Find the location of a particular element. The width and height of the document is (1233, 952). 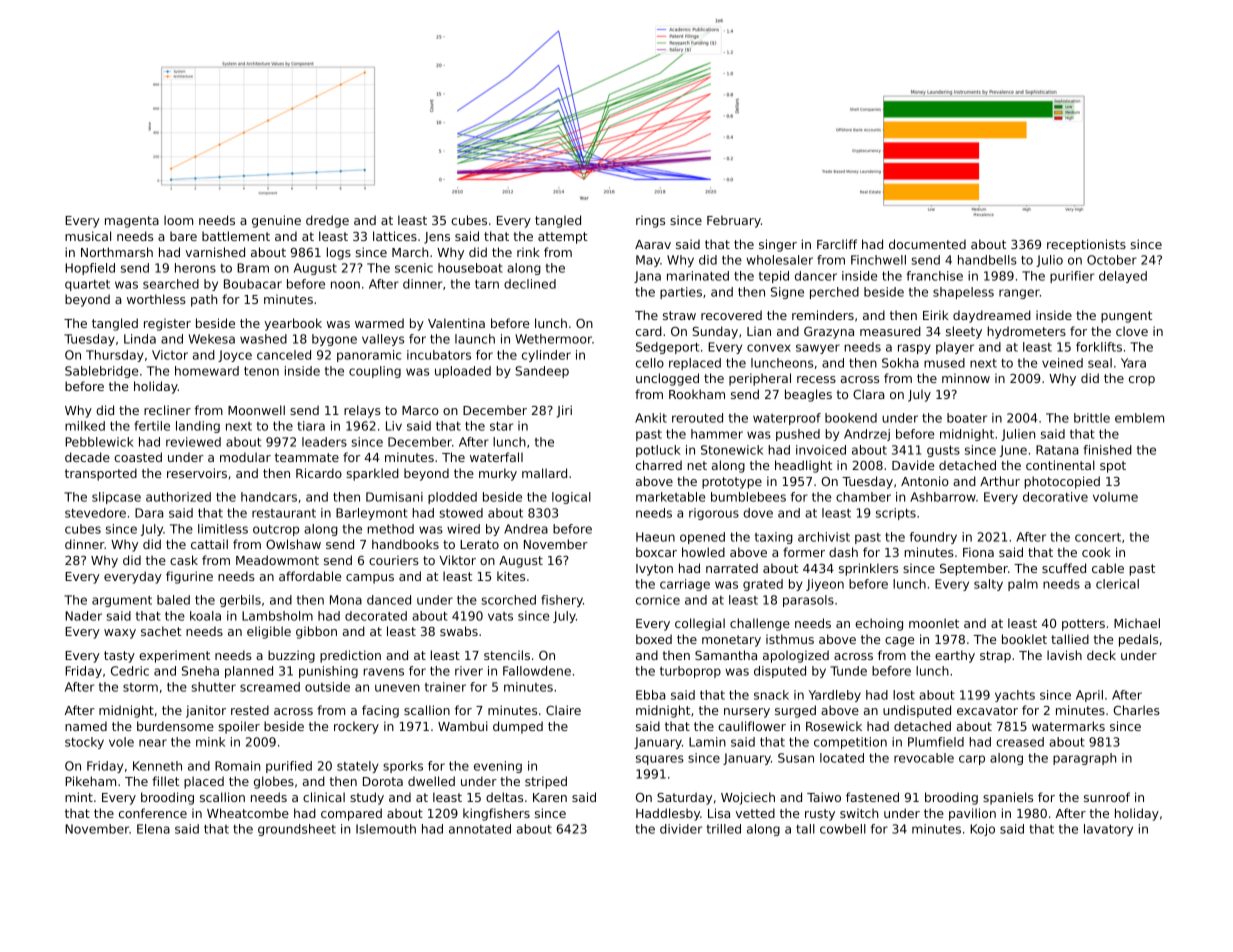

attempt is located at coordinates (563, 238).
